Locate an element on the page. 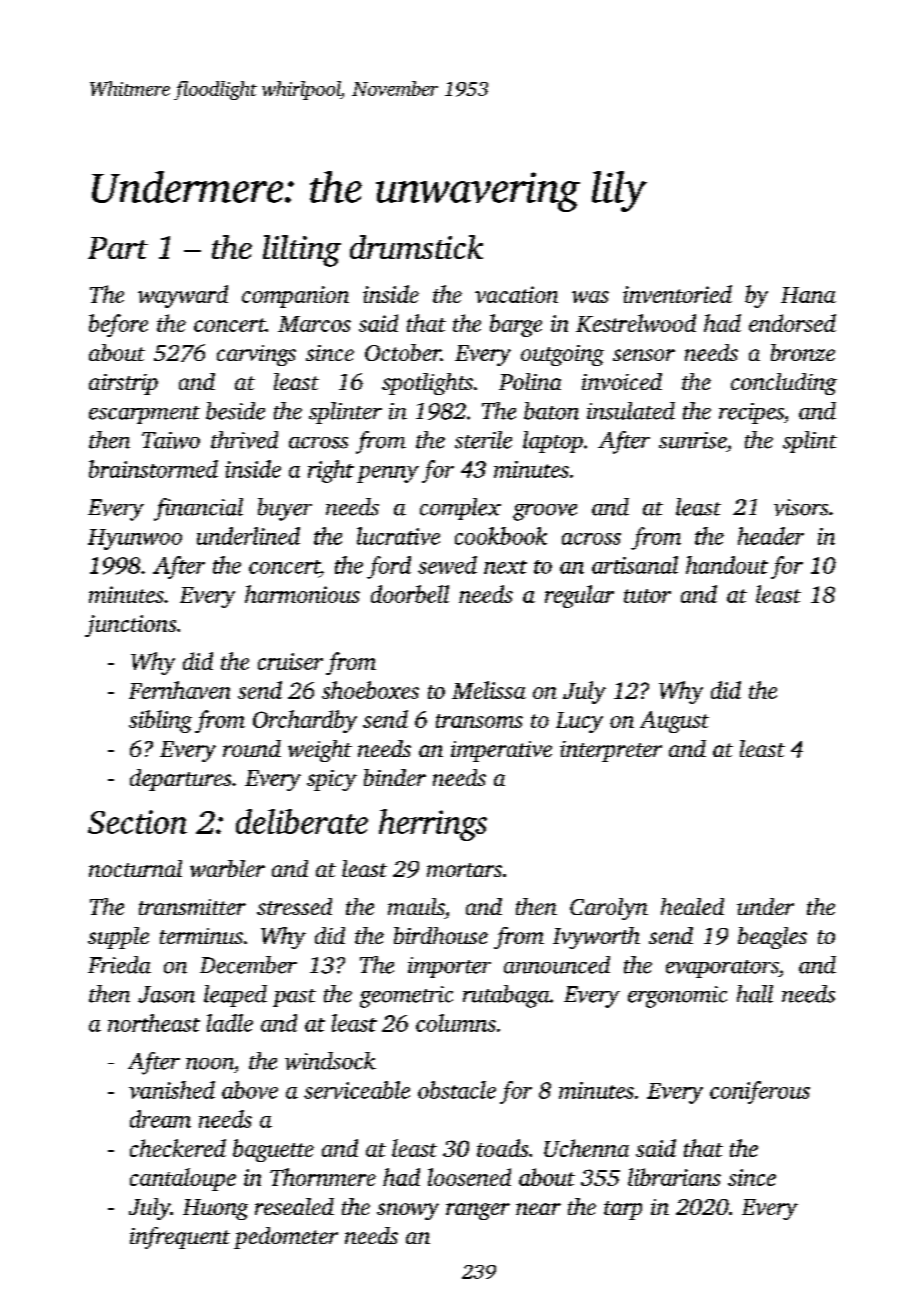  Thornmere is located at coordinates (323, 1177).
